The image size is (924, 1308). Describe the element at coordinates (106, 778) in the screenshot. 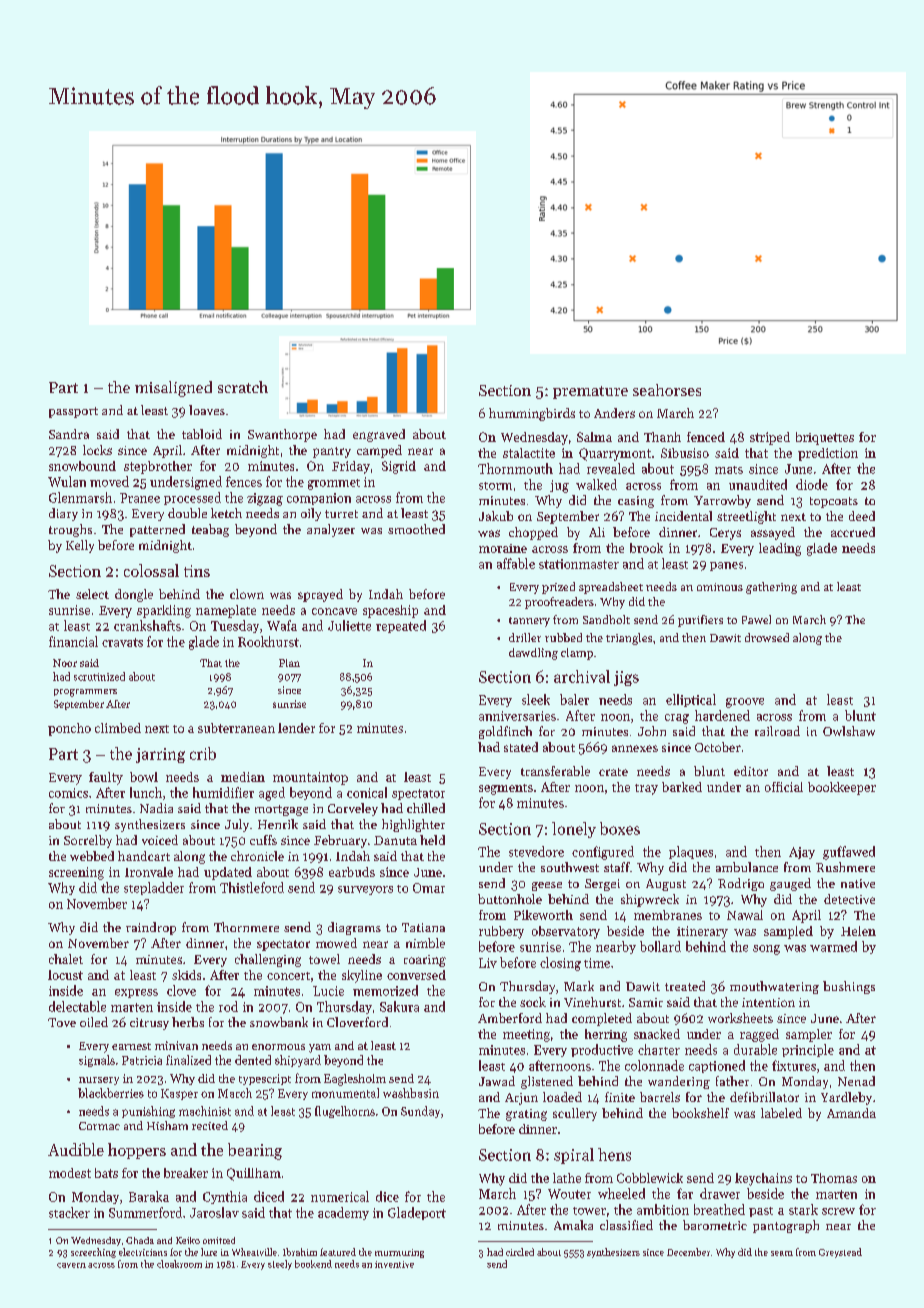

I see `faulty` at that location.
